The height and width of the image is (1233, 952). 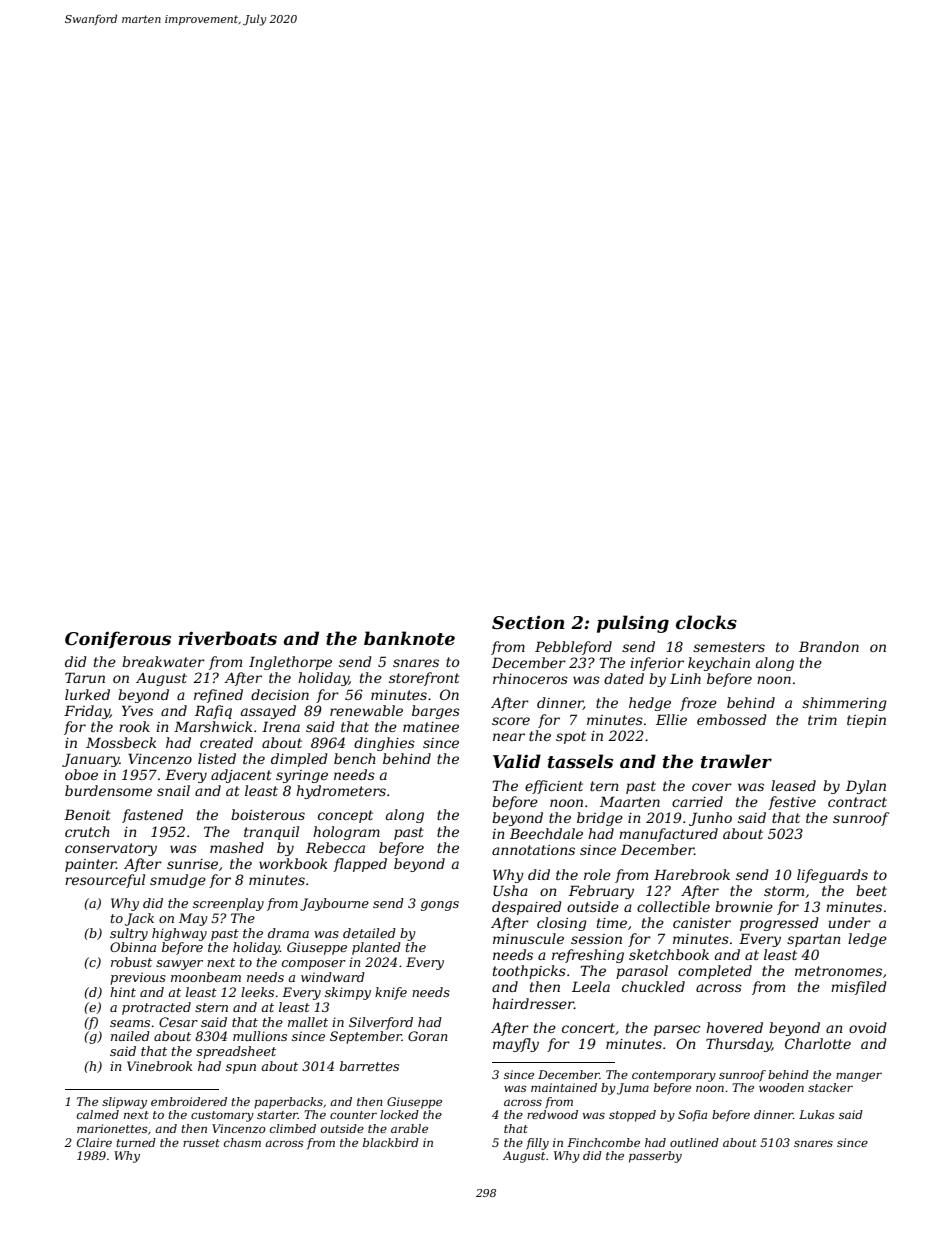 What do you see at coordinates (136, 1142) in the image?
I see `turned` at bounding box center [136, 1142].
